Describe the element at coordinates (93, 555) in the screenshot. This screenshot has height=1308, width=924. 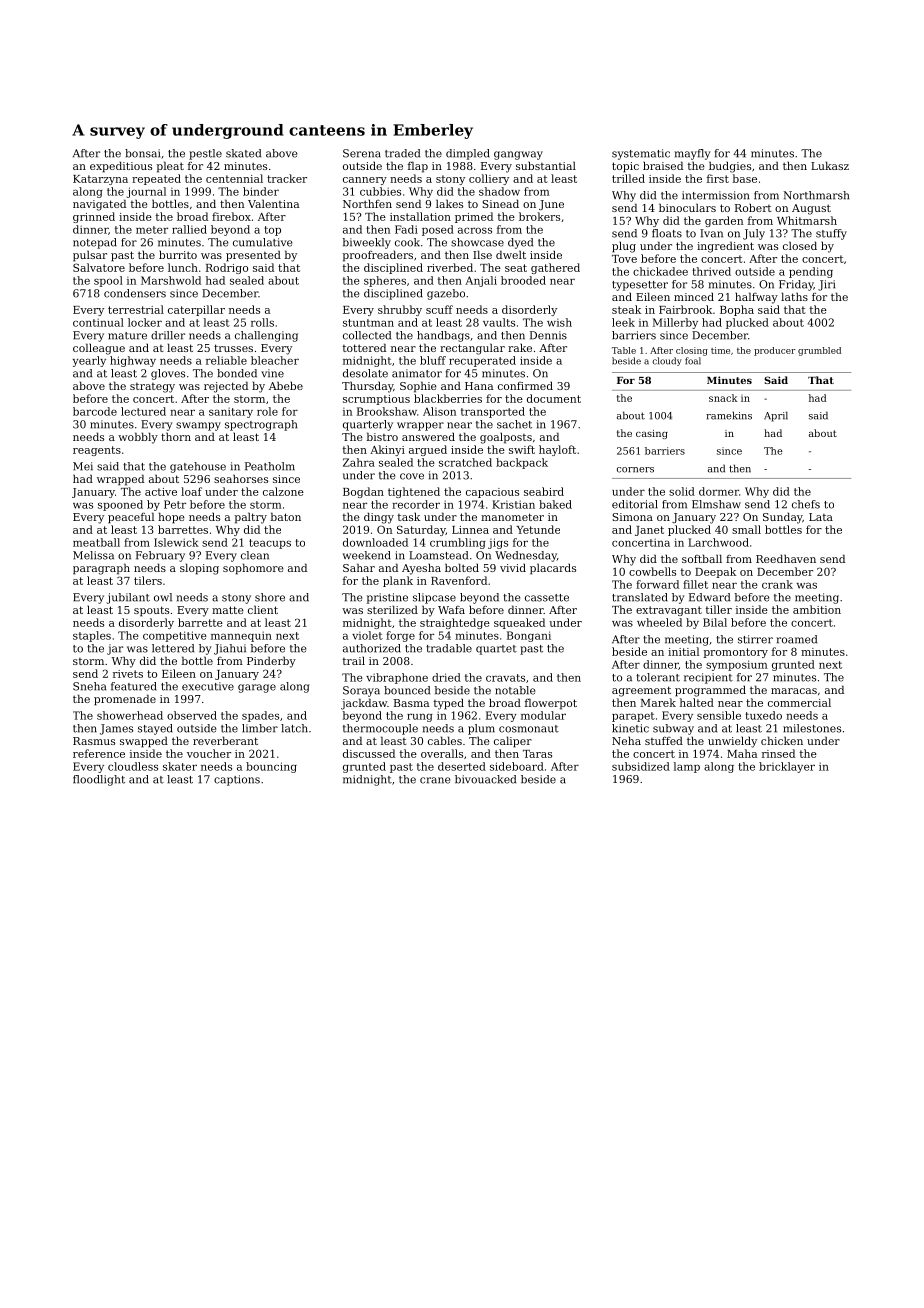
I see `Melissa` at that location.
